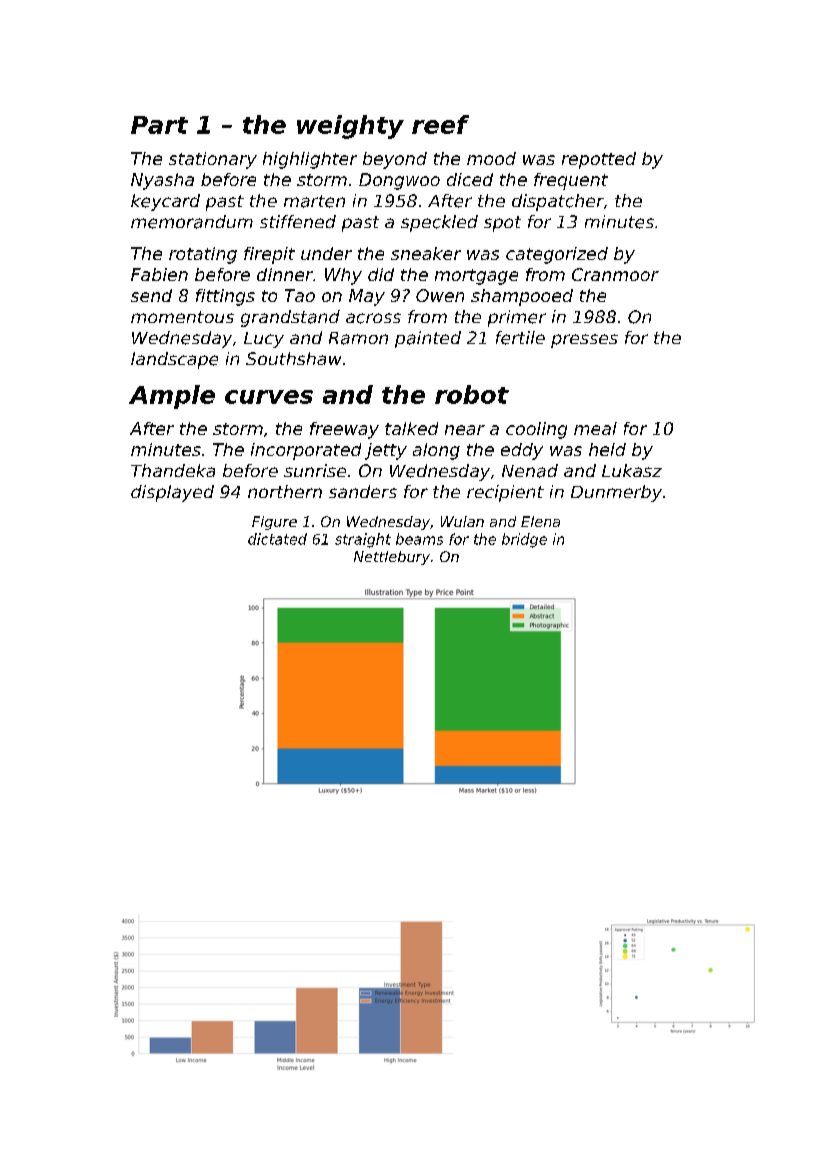  What do you see at coordinates (524, 540) in the document?
I see `bridge` at bounding box center [524, 540].
